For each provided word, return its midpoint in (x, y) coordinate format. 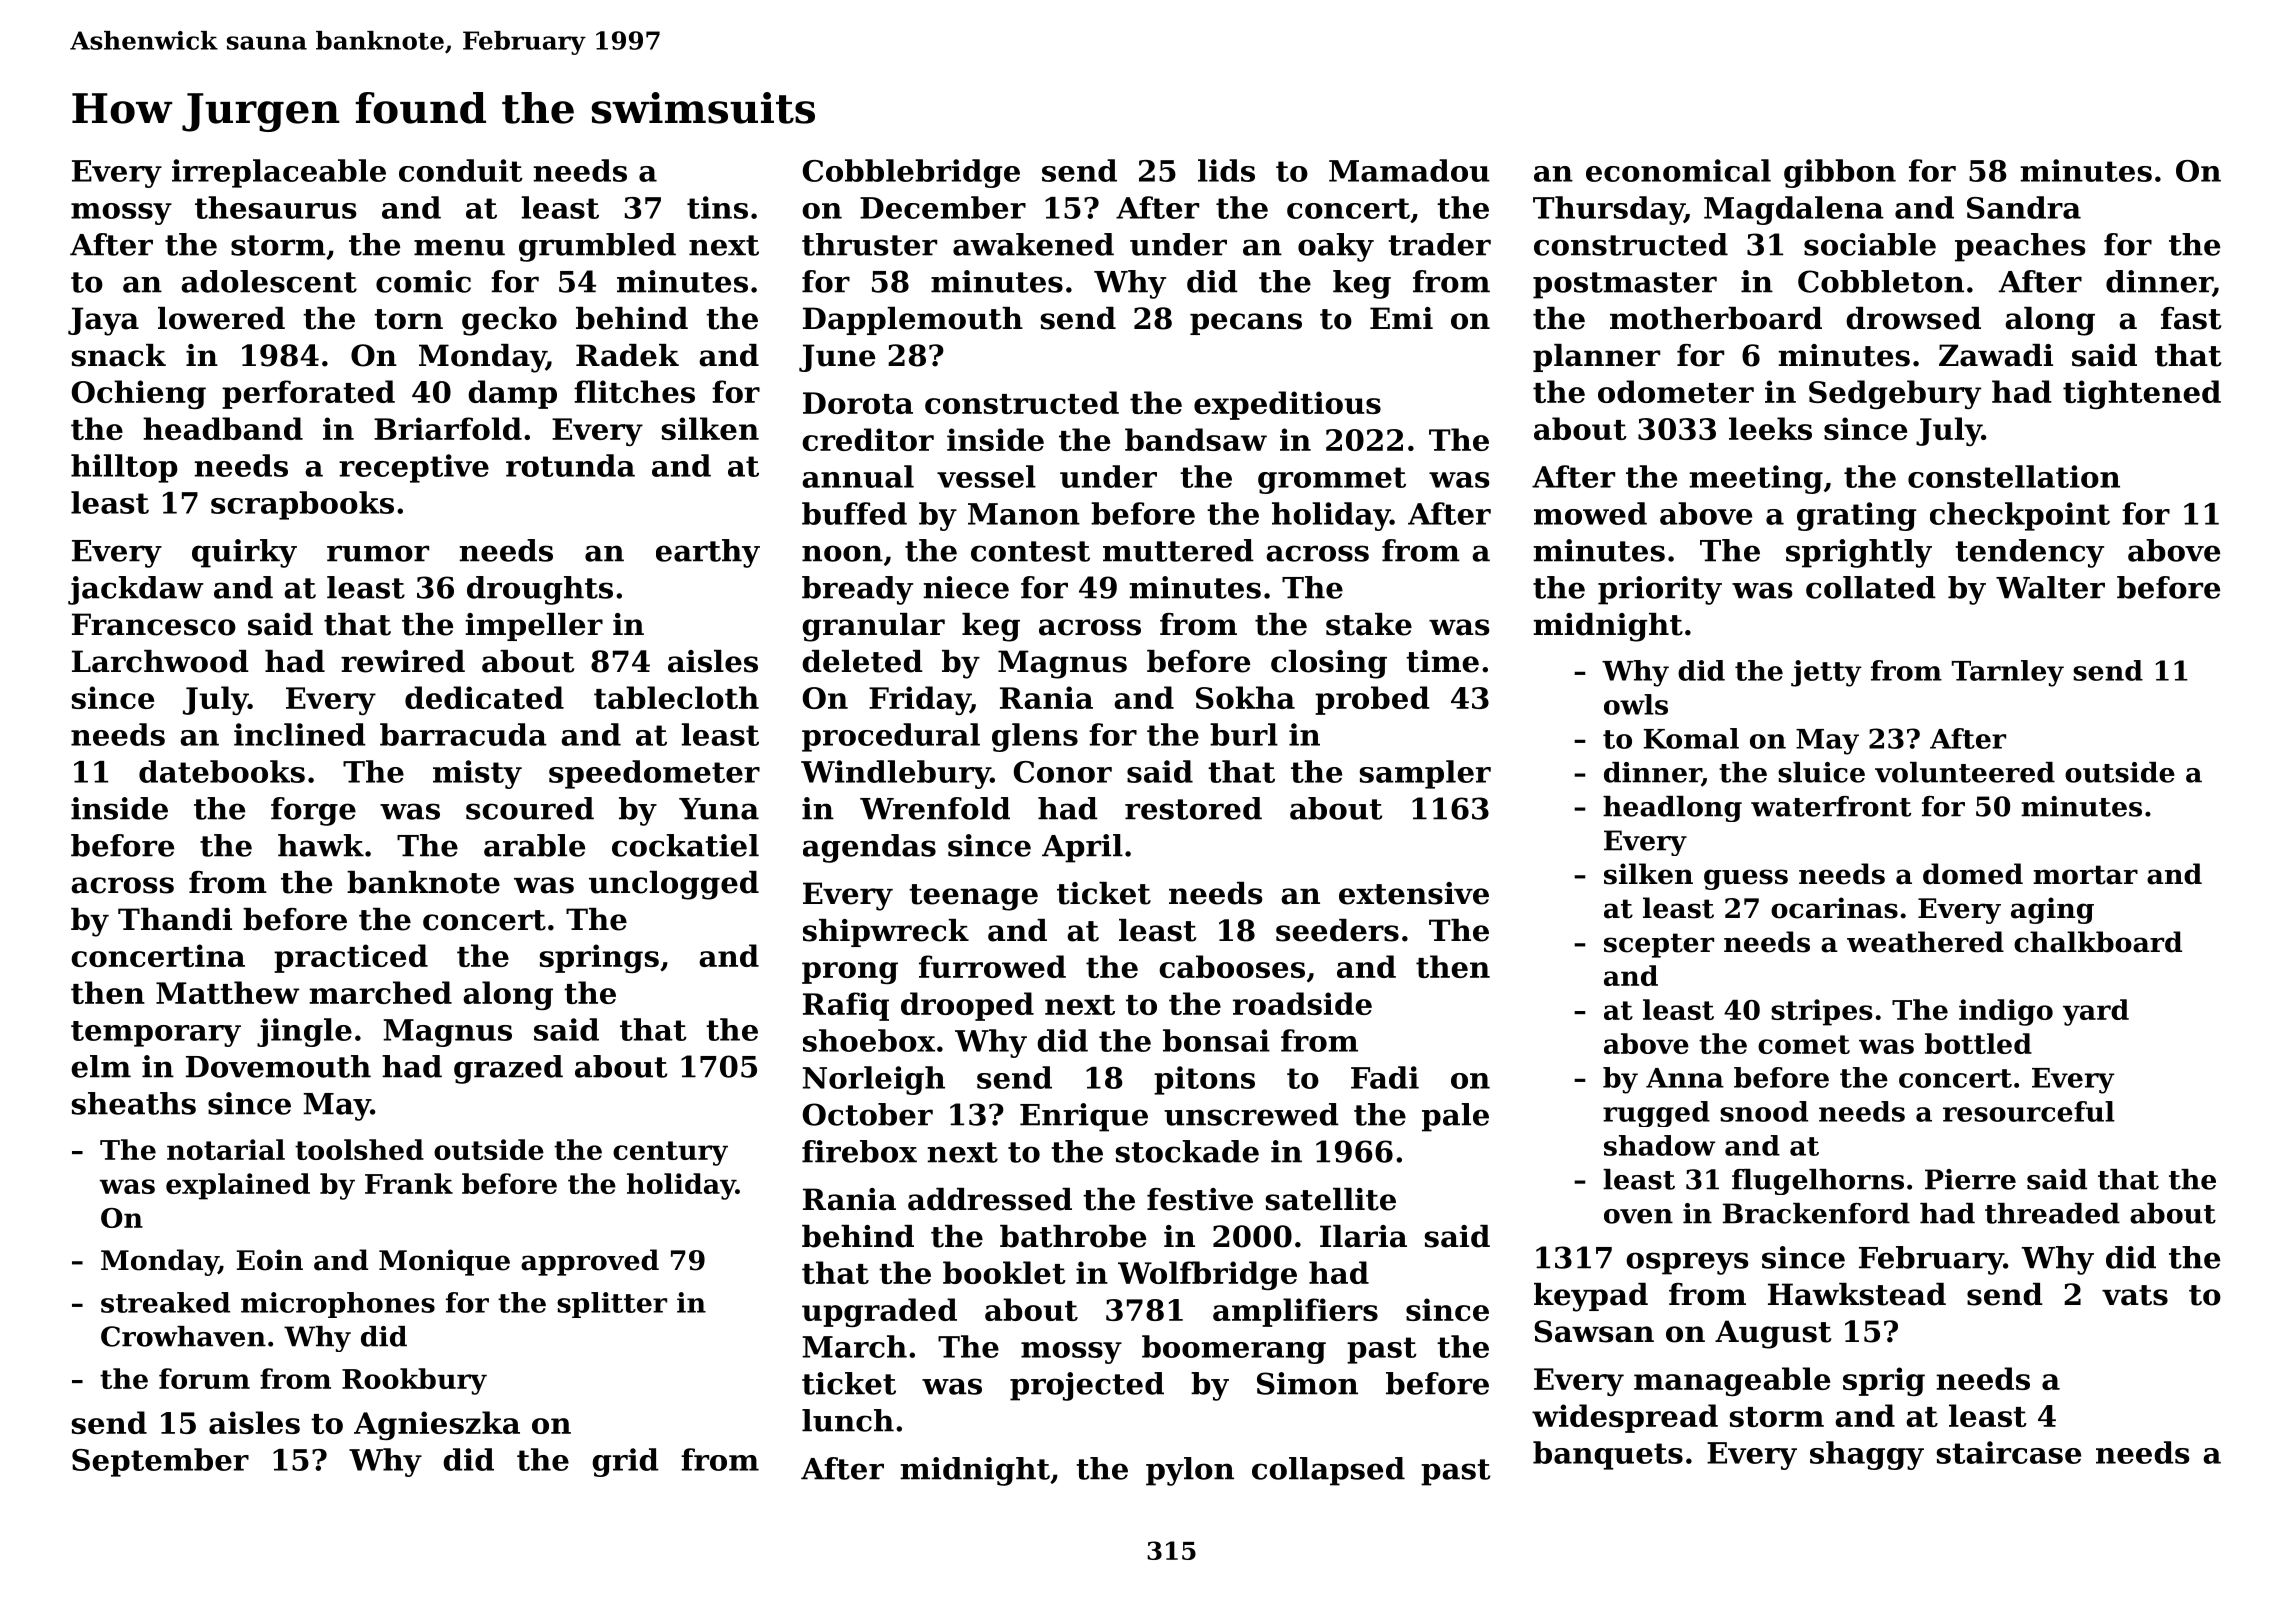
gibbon (1840, 173)
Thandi (175, 919)
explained (238, 1186)
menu (459, 247)
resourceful (2029, 1111)
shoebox (869, 1040)
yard (2096, 1012)
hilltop (124, 468)
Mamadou (1409, 170)
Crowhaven (183, 1336)
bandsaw (1196, 439)
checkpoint (2020, 516)
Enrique (1084, 1117)
